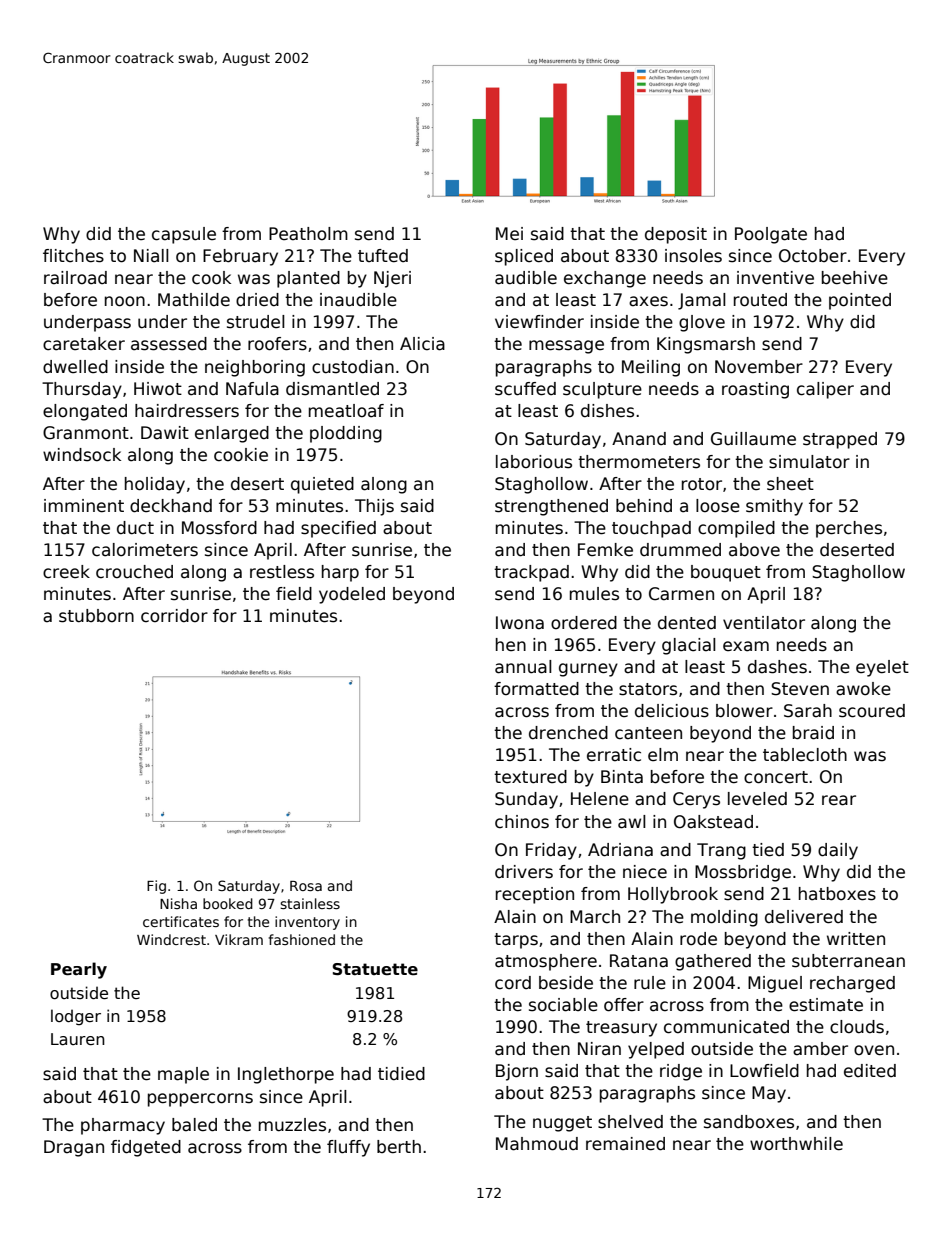 This page has width=952, height=1233. What do you see at coordinates (530, 777) in the page?
I see `textured` at bounding box center [530, 777].
